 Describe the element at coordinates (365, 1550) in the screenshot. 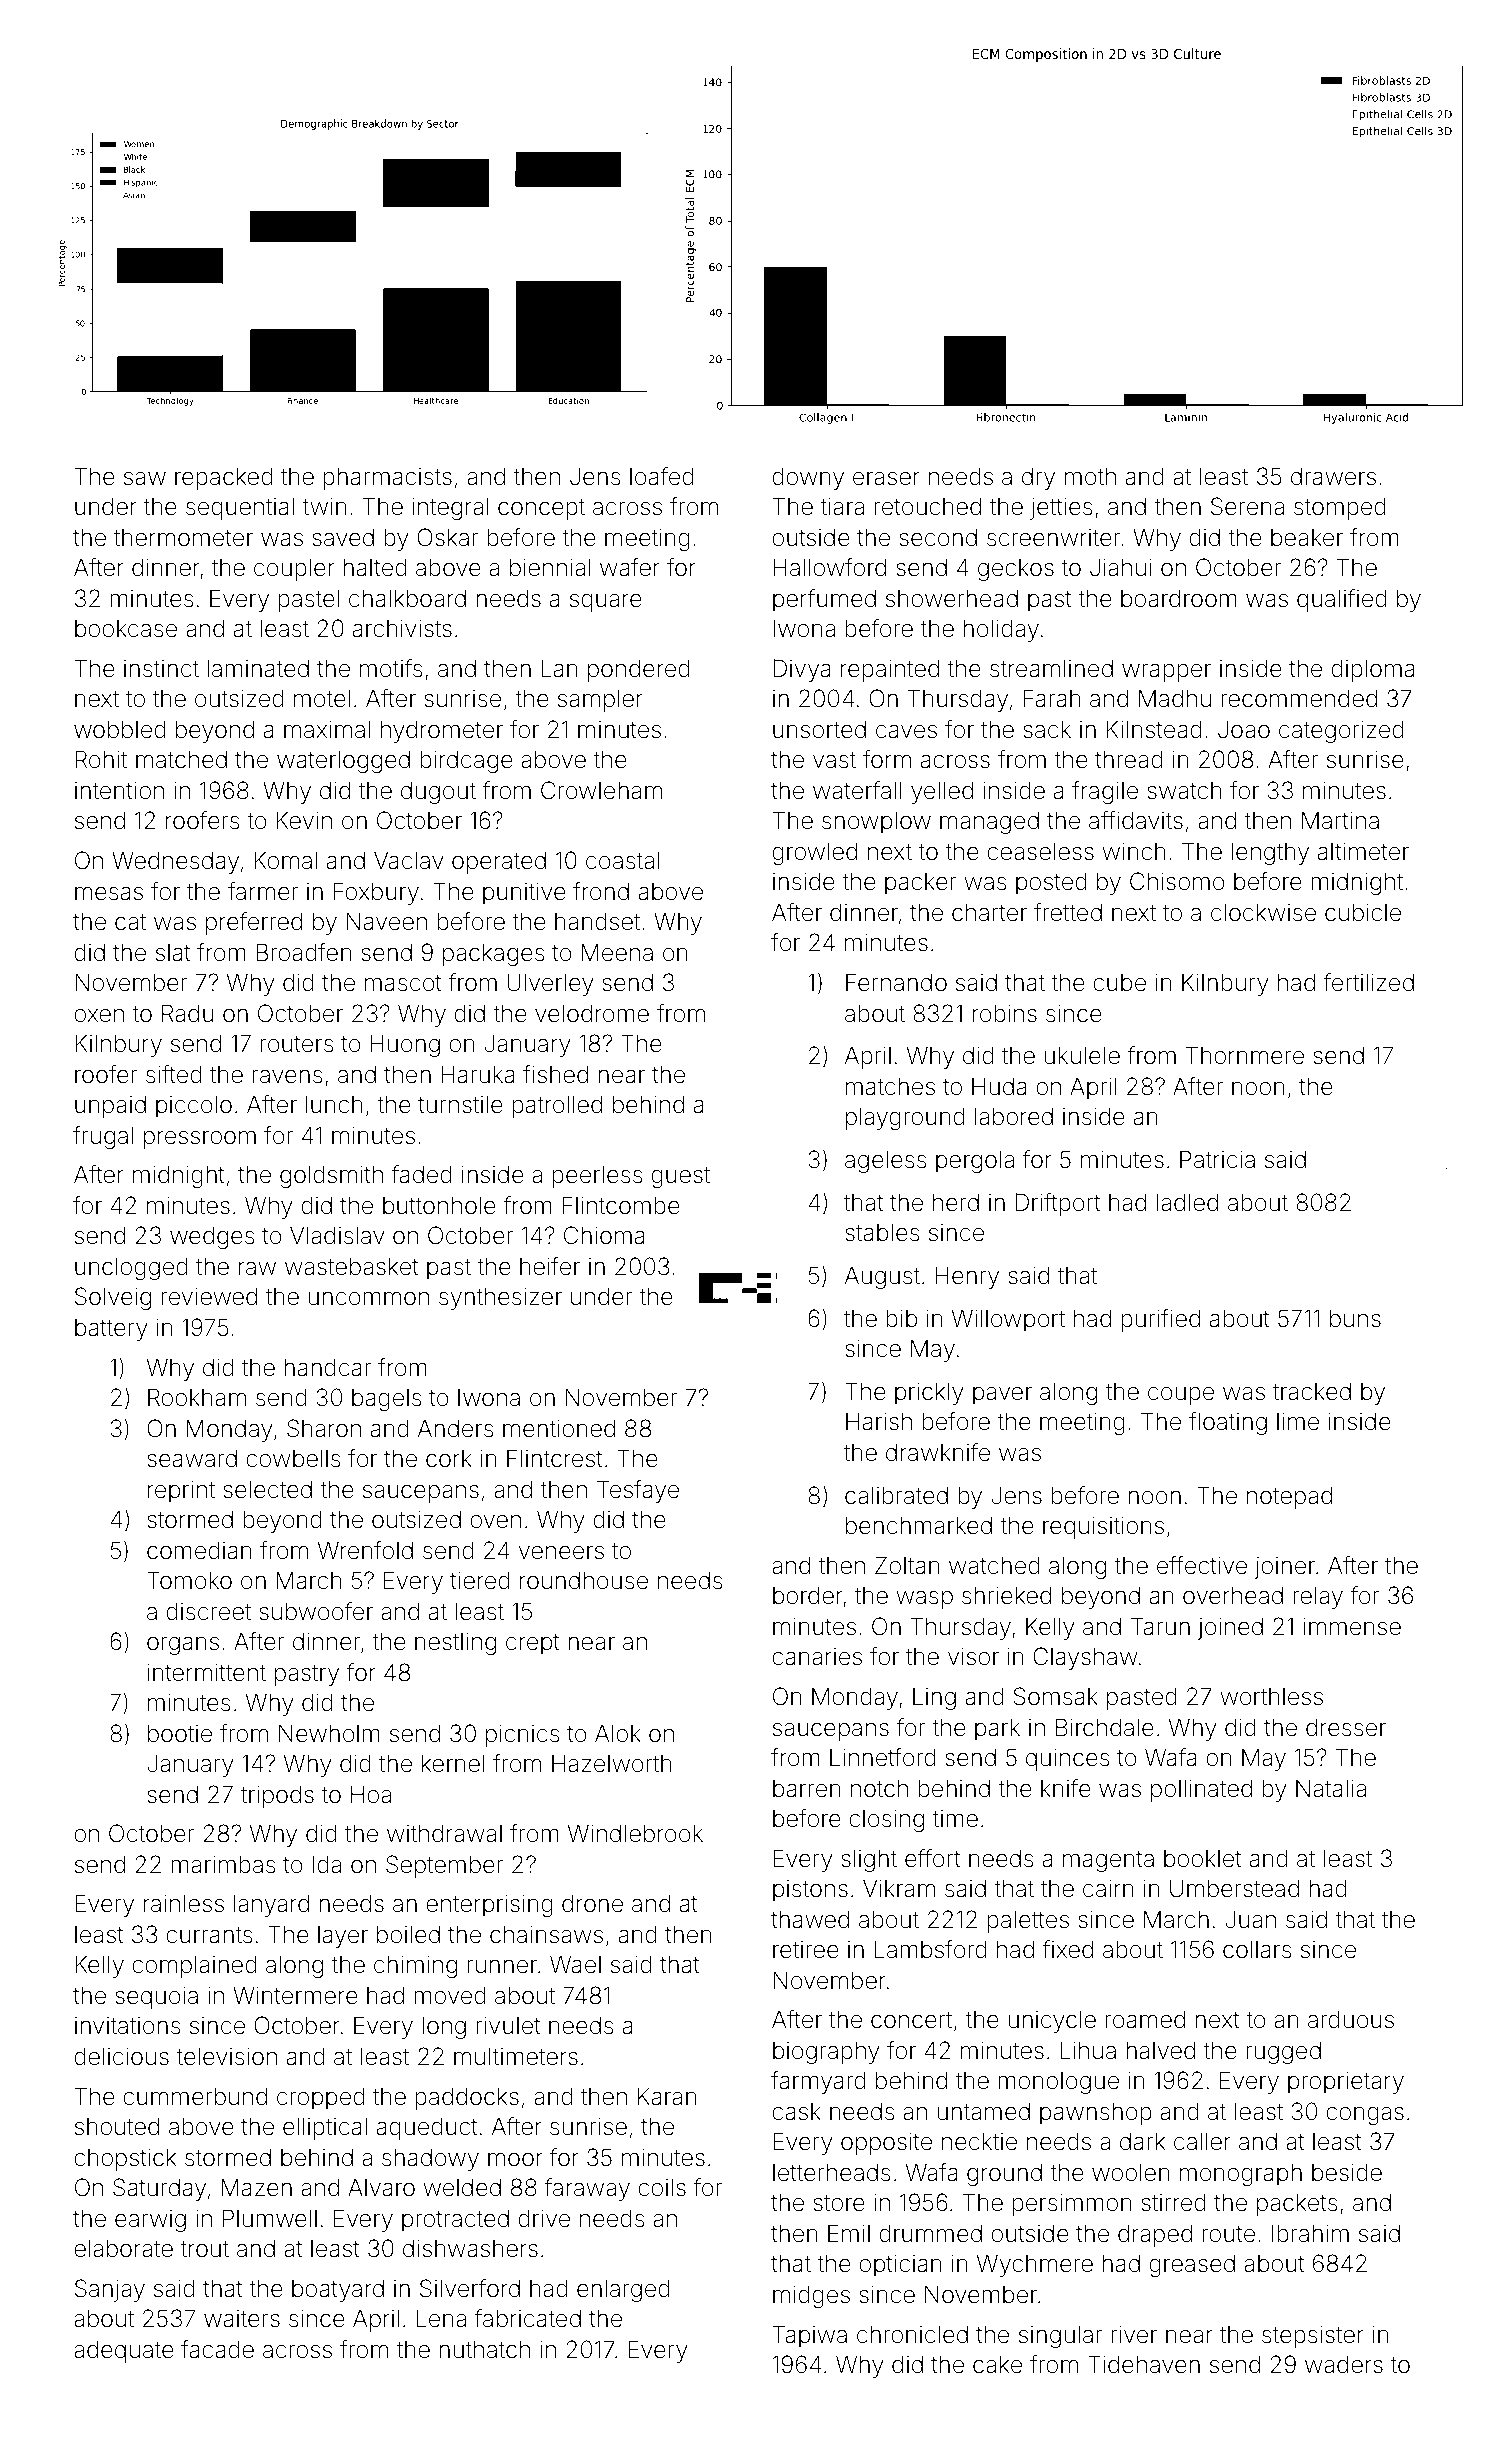

I see `Wrenfold` at that location.
